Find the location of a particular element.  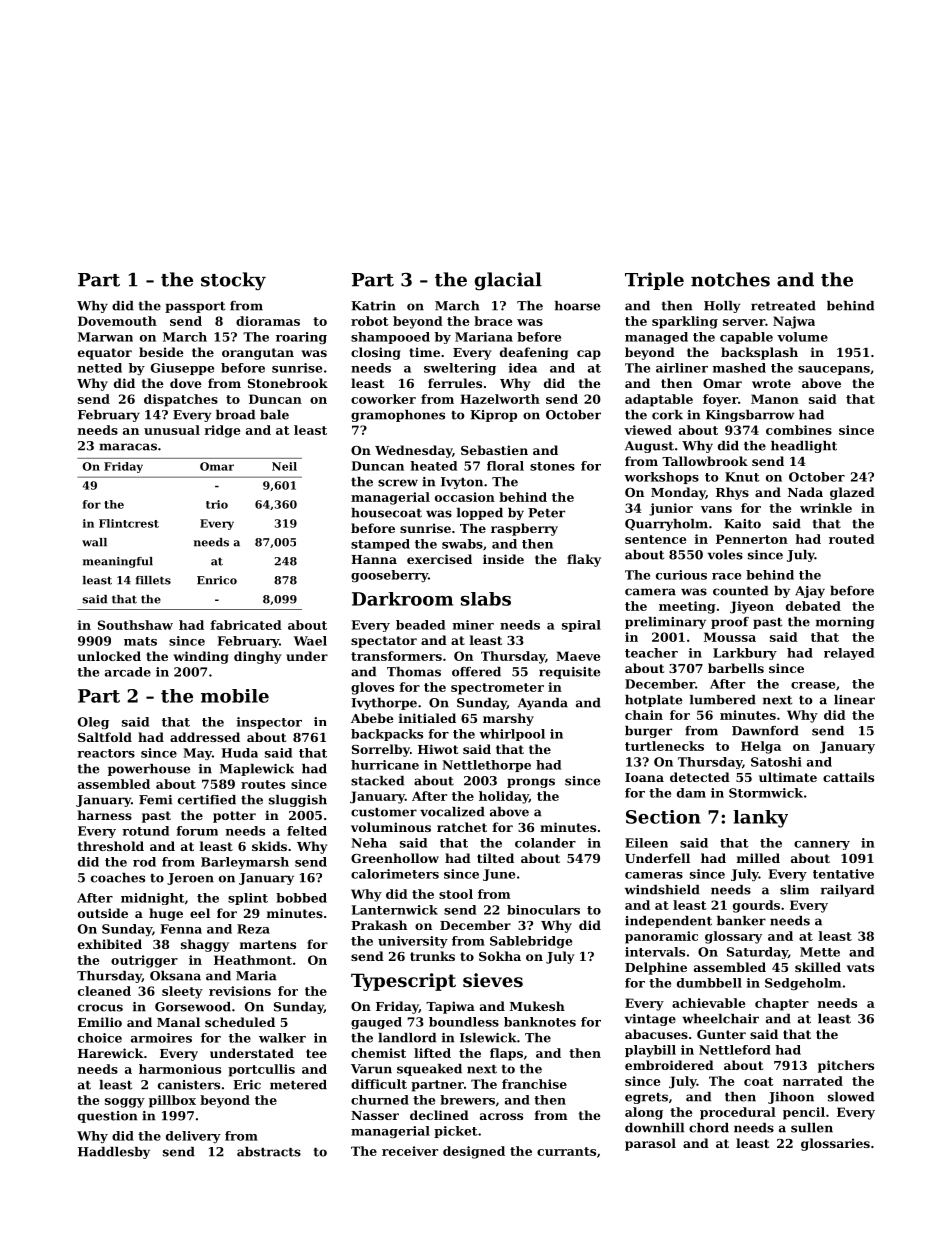

colander is located at coordinates (545, 843).
